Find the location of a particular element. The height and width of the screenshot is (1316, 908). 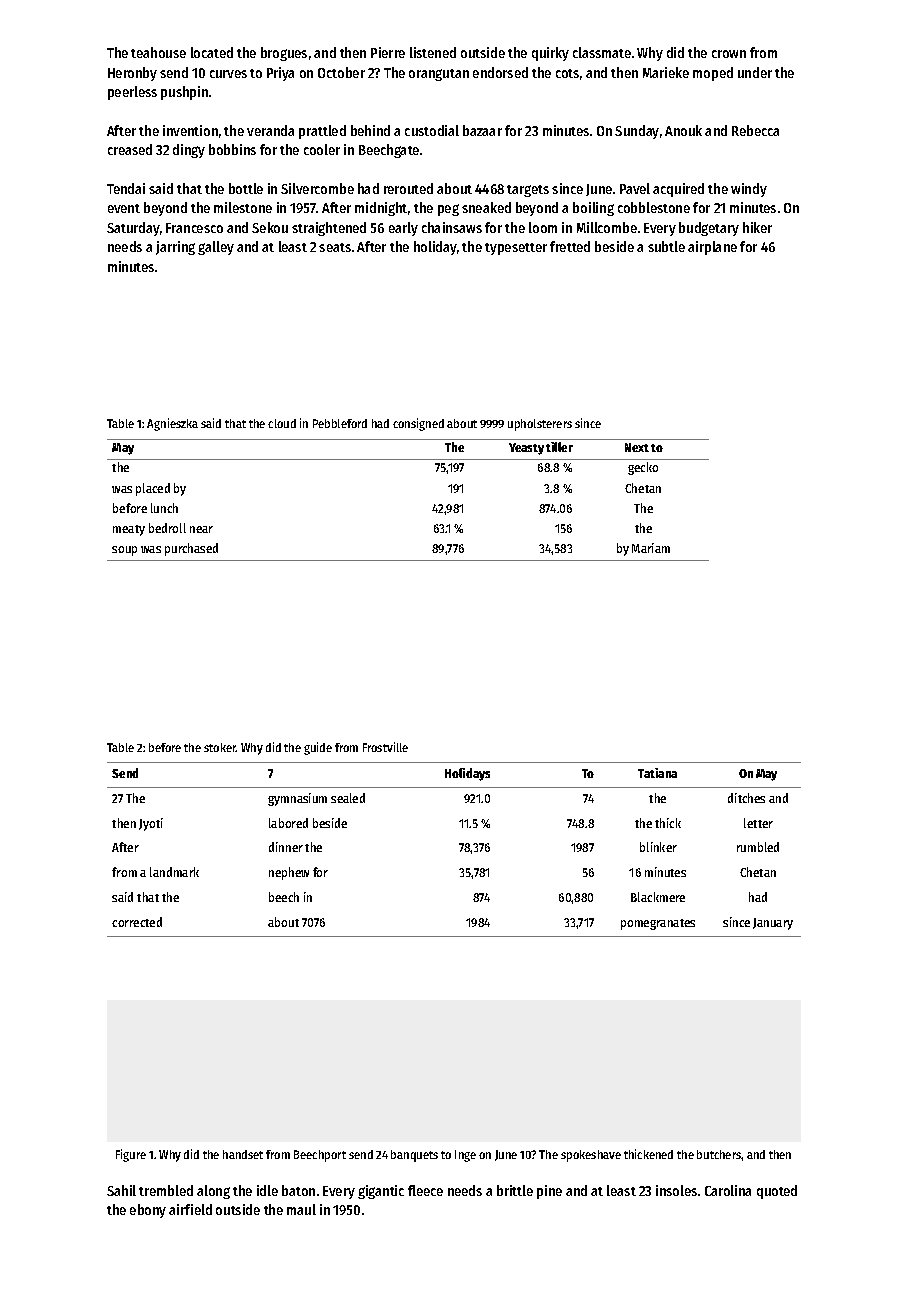

invention is located at coordinates (190, 130).
